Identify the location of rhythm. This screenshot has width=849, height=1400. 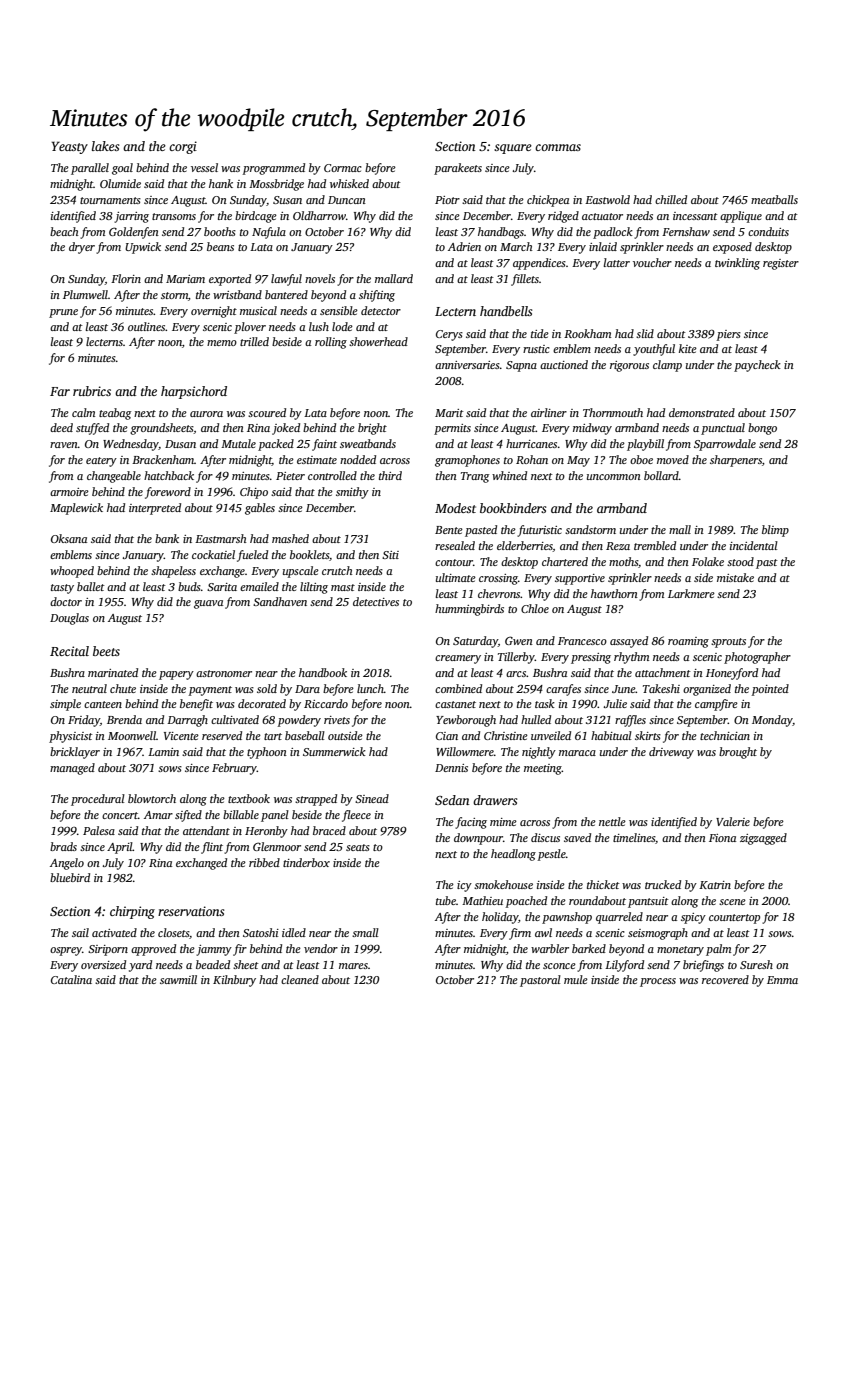
(631, 658).
